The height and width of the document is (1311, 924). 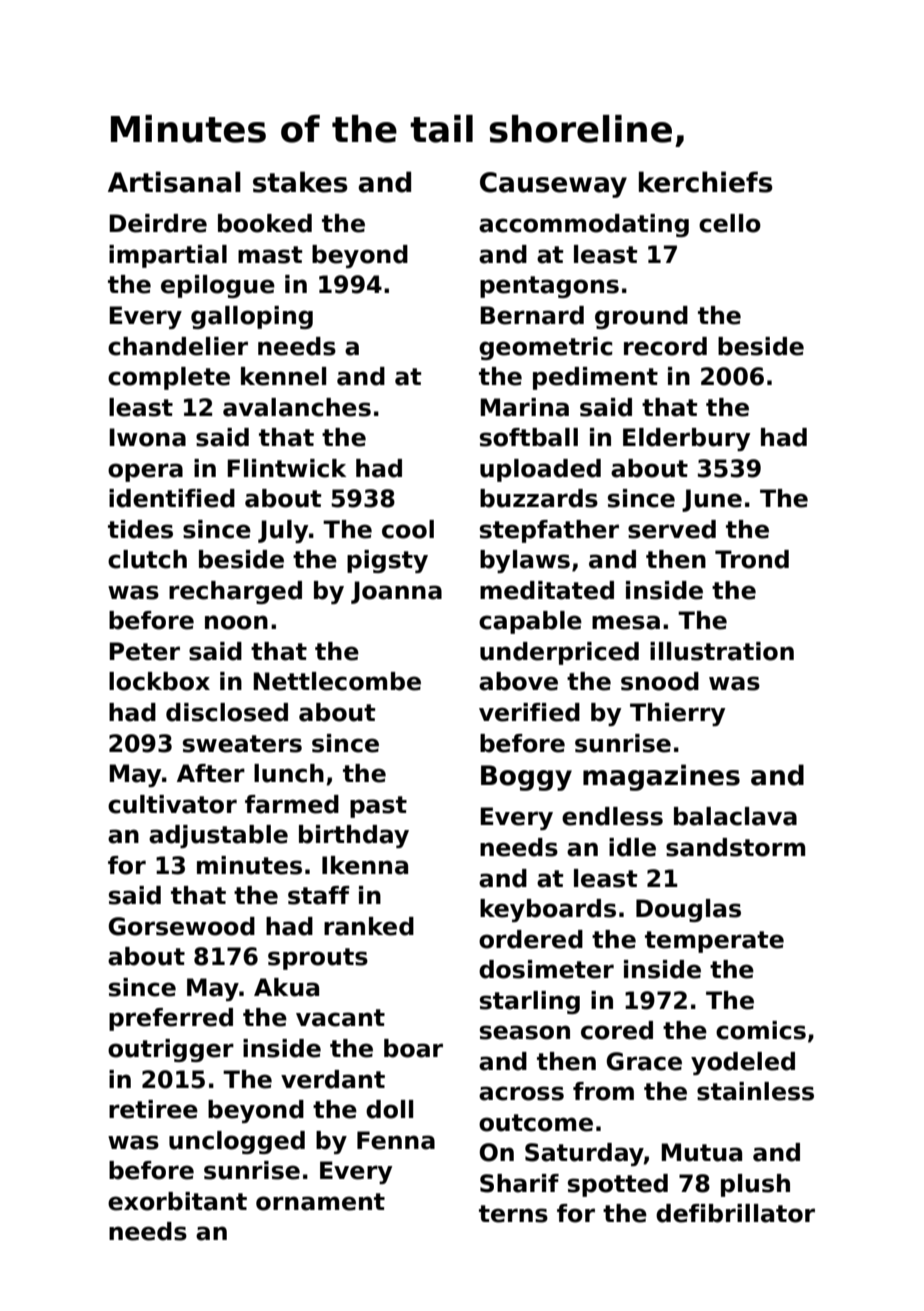 What do you see at coordinates (735, 1213) in the document?
I see `defibrillator` at bounding box center [735, 1213].
